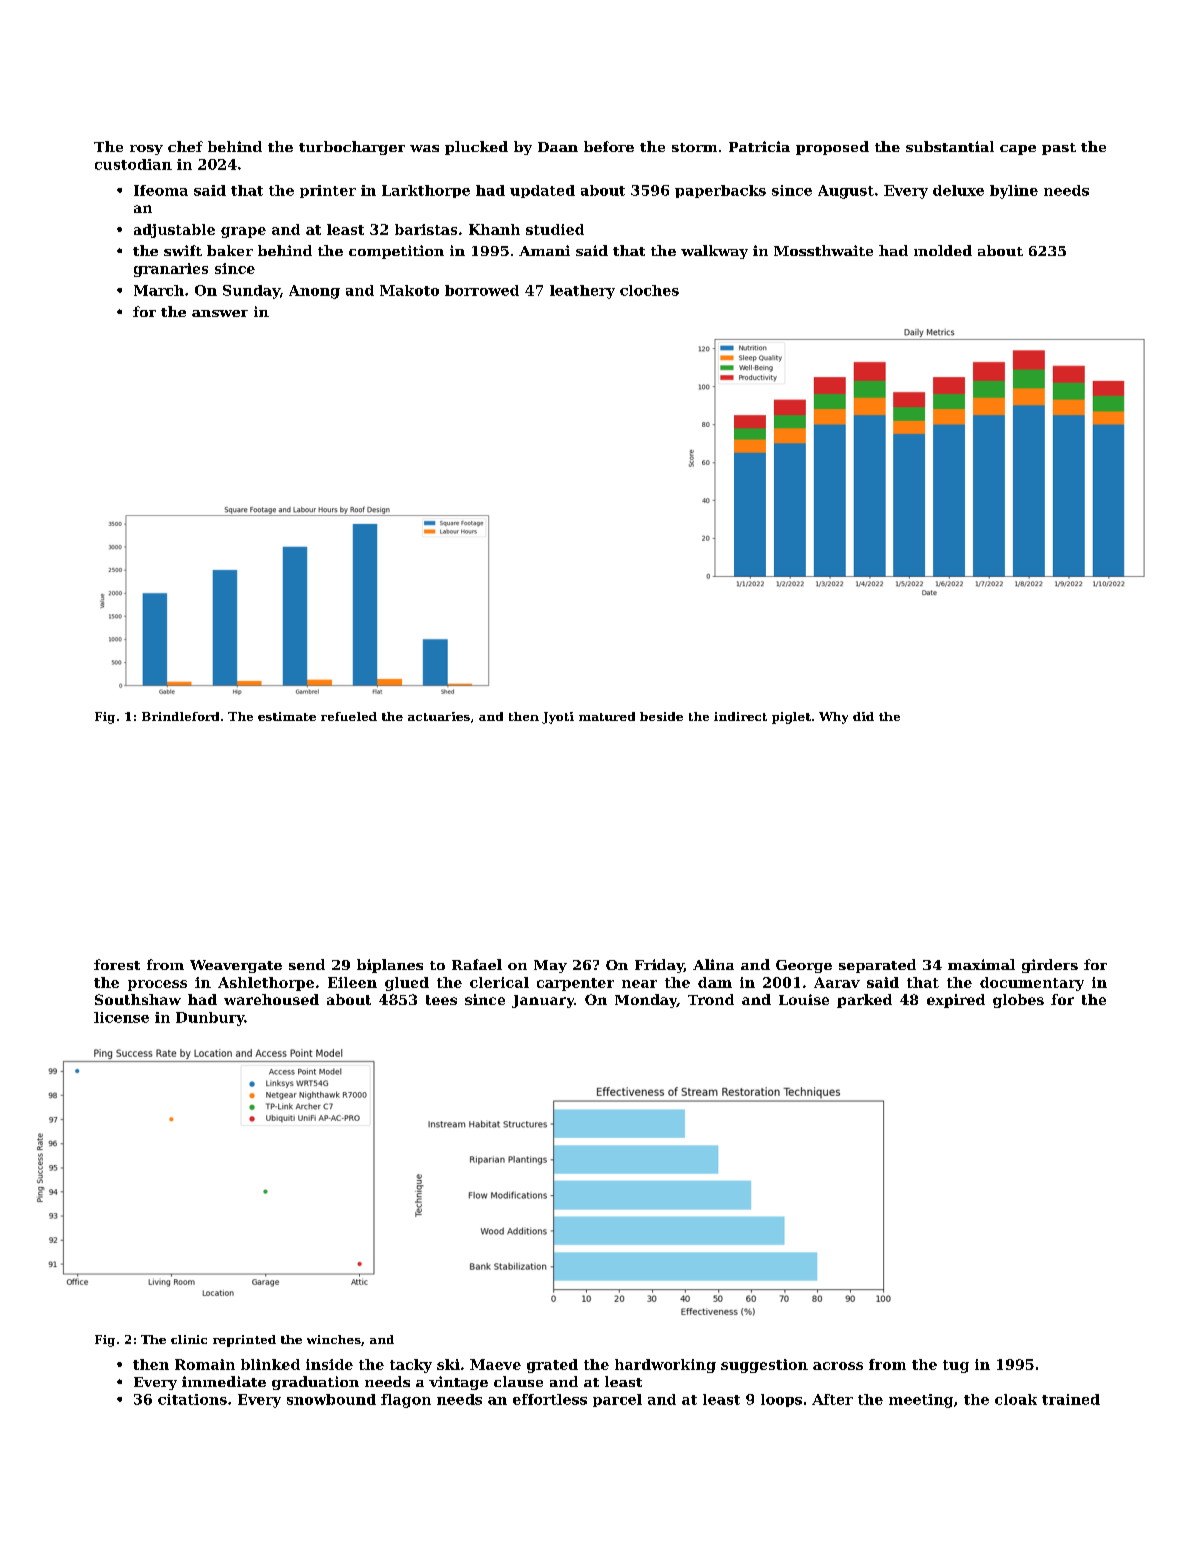 Image resolution: width=1201 pixels, height=1555 pixels. I want to click on Jyoti, so click(558, 718).
